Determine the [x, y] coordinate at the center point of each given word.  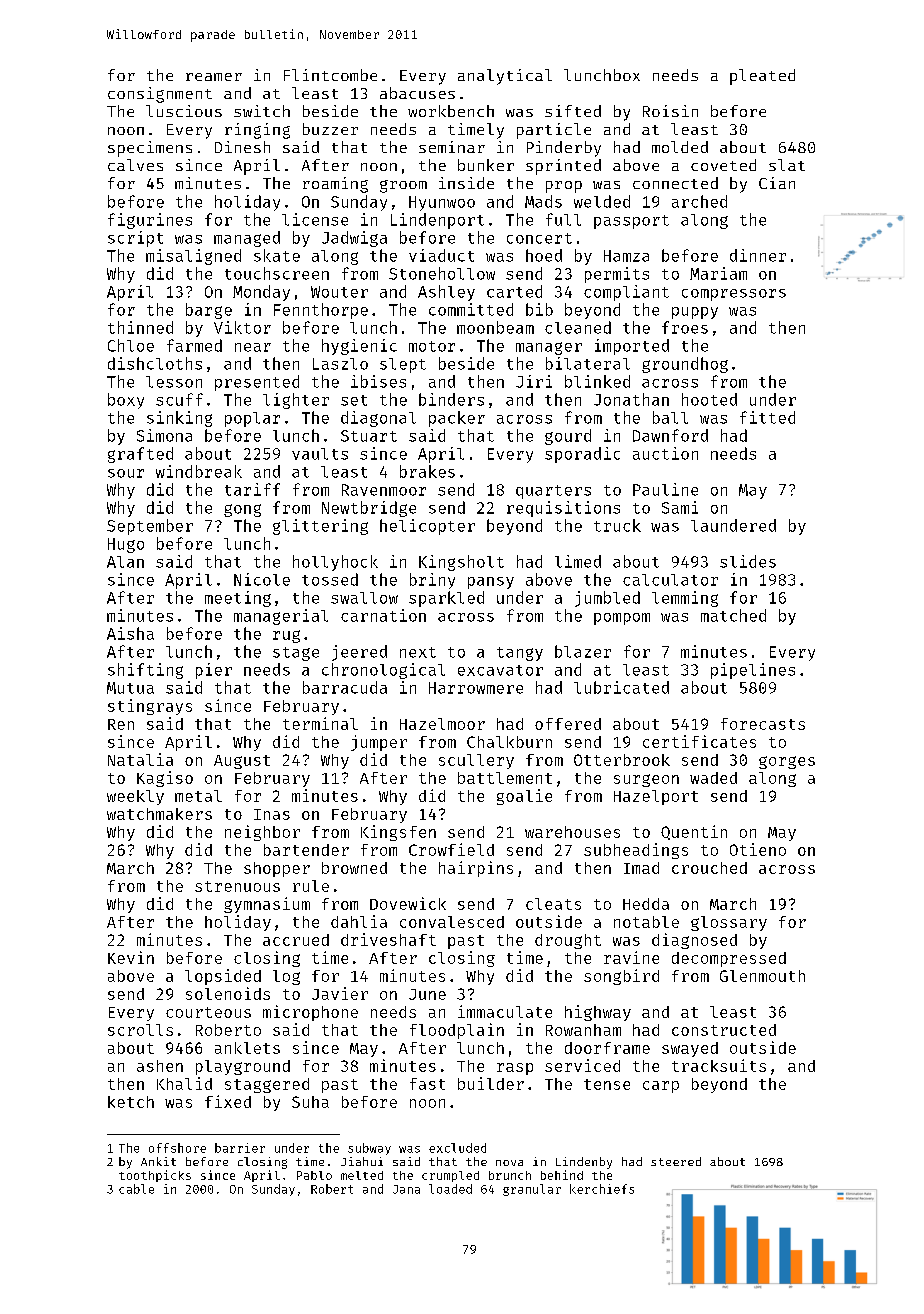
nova [509, 1163]
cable [136, 1189]
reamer [214, 77]
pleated [762, 77]
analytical [505, 77]
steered [676, 1161]
